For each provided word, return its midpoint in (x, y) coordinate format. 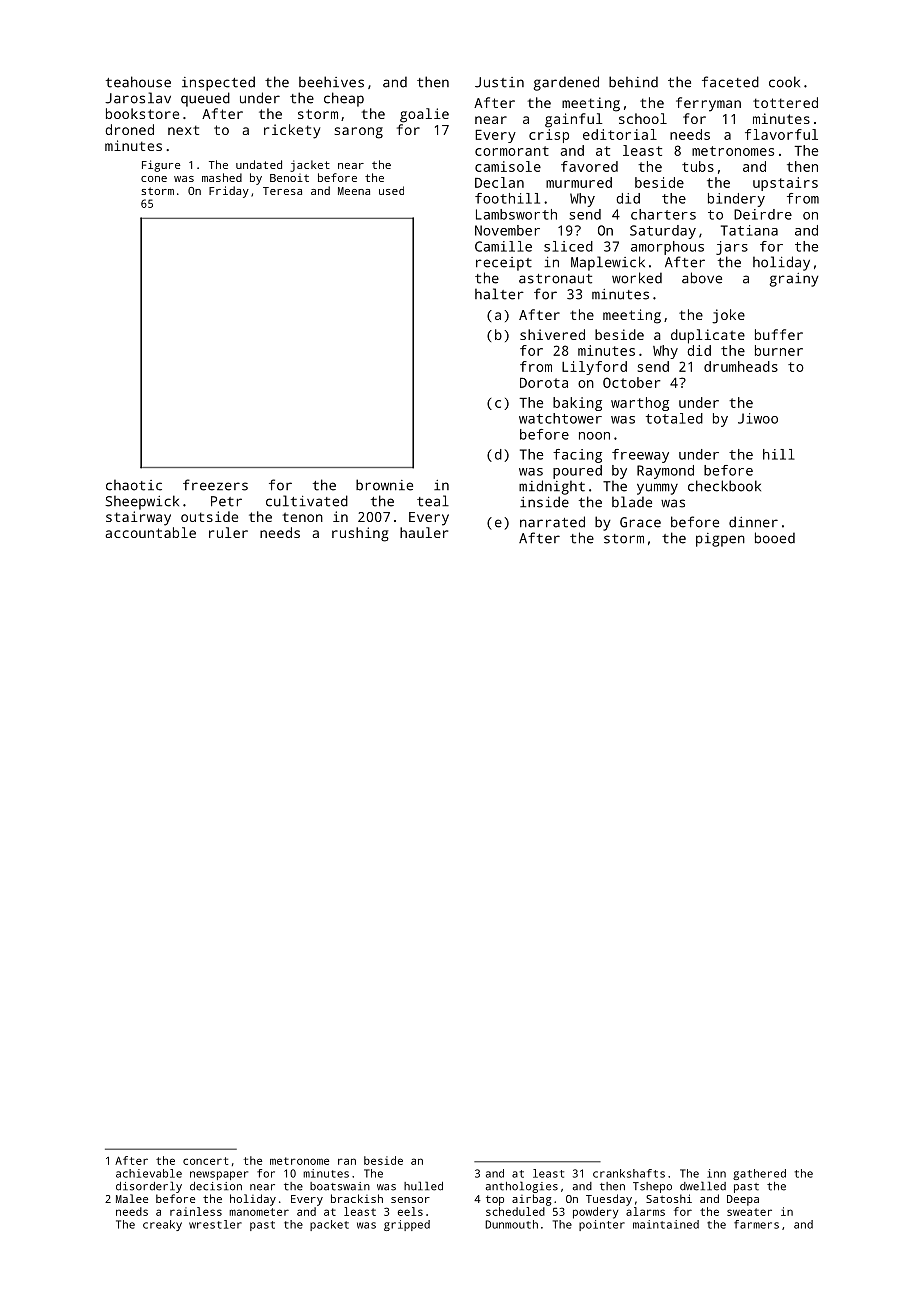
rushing (360, 534)
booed (775, 538)
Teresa (282, 191)
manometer (259, 1212)
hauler (424, 532)
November (507, 230)
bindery (736, 200)
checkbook (724, 486)
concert (205, 1161)
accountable (151, 532)
